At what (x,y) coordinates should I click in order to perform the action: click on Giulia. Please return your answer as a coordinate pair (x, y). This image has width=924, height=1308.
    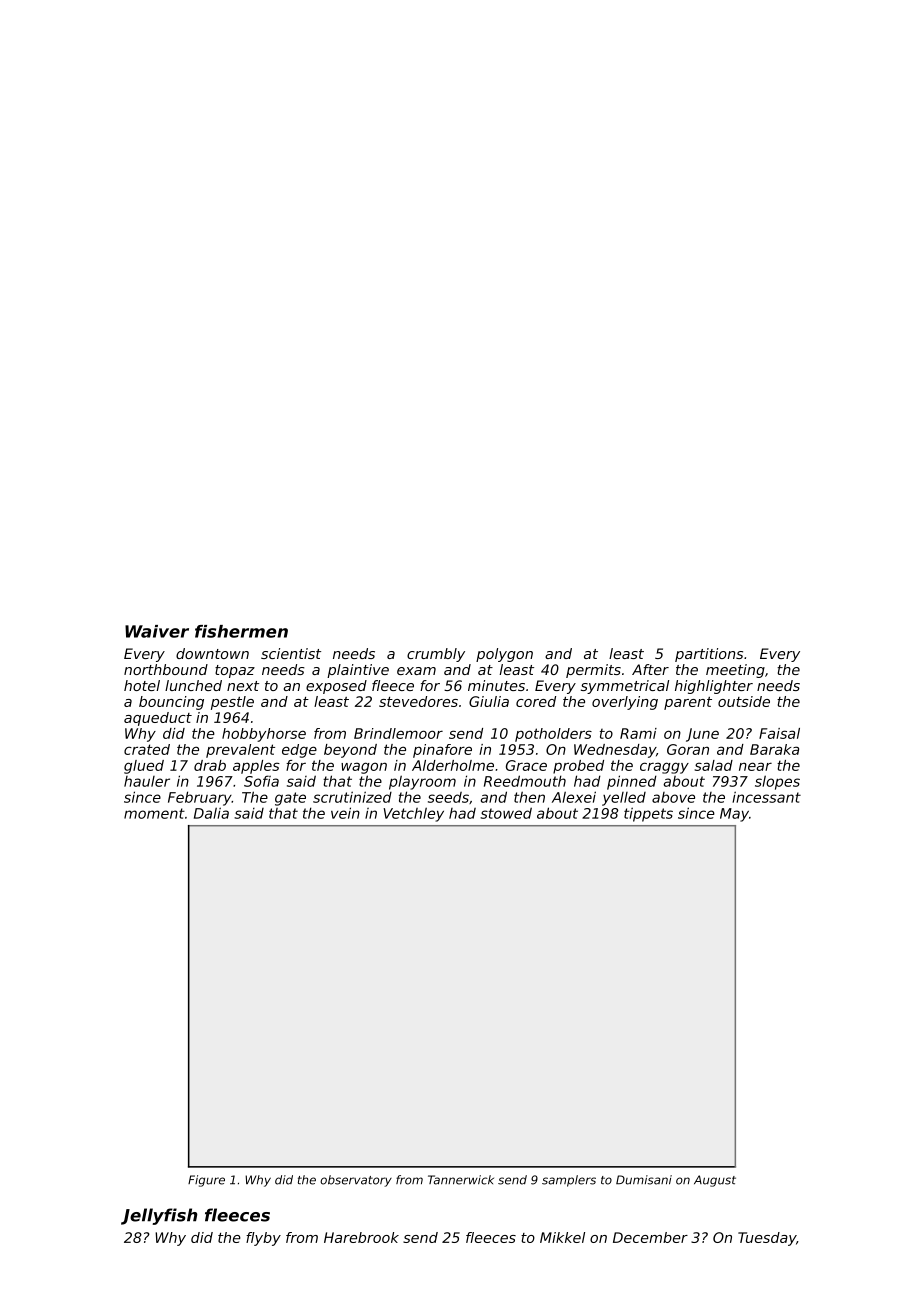
    Looking at the image, I should click on (489, 701).
